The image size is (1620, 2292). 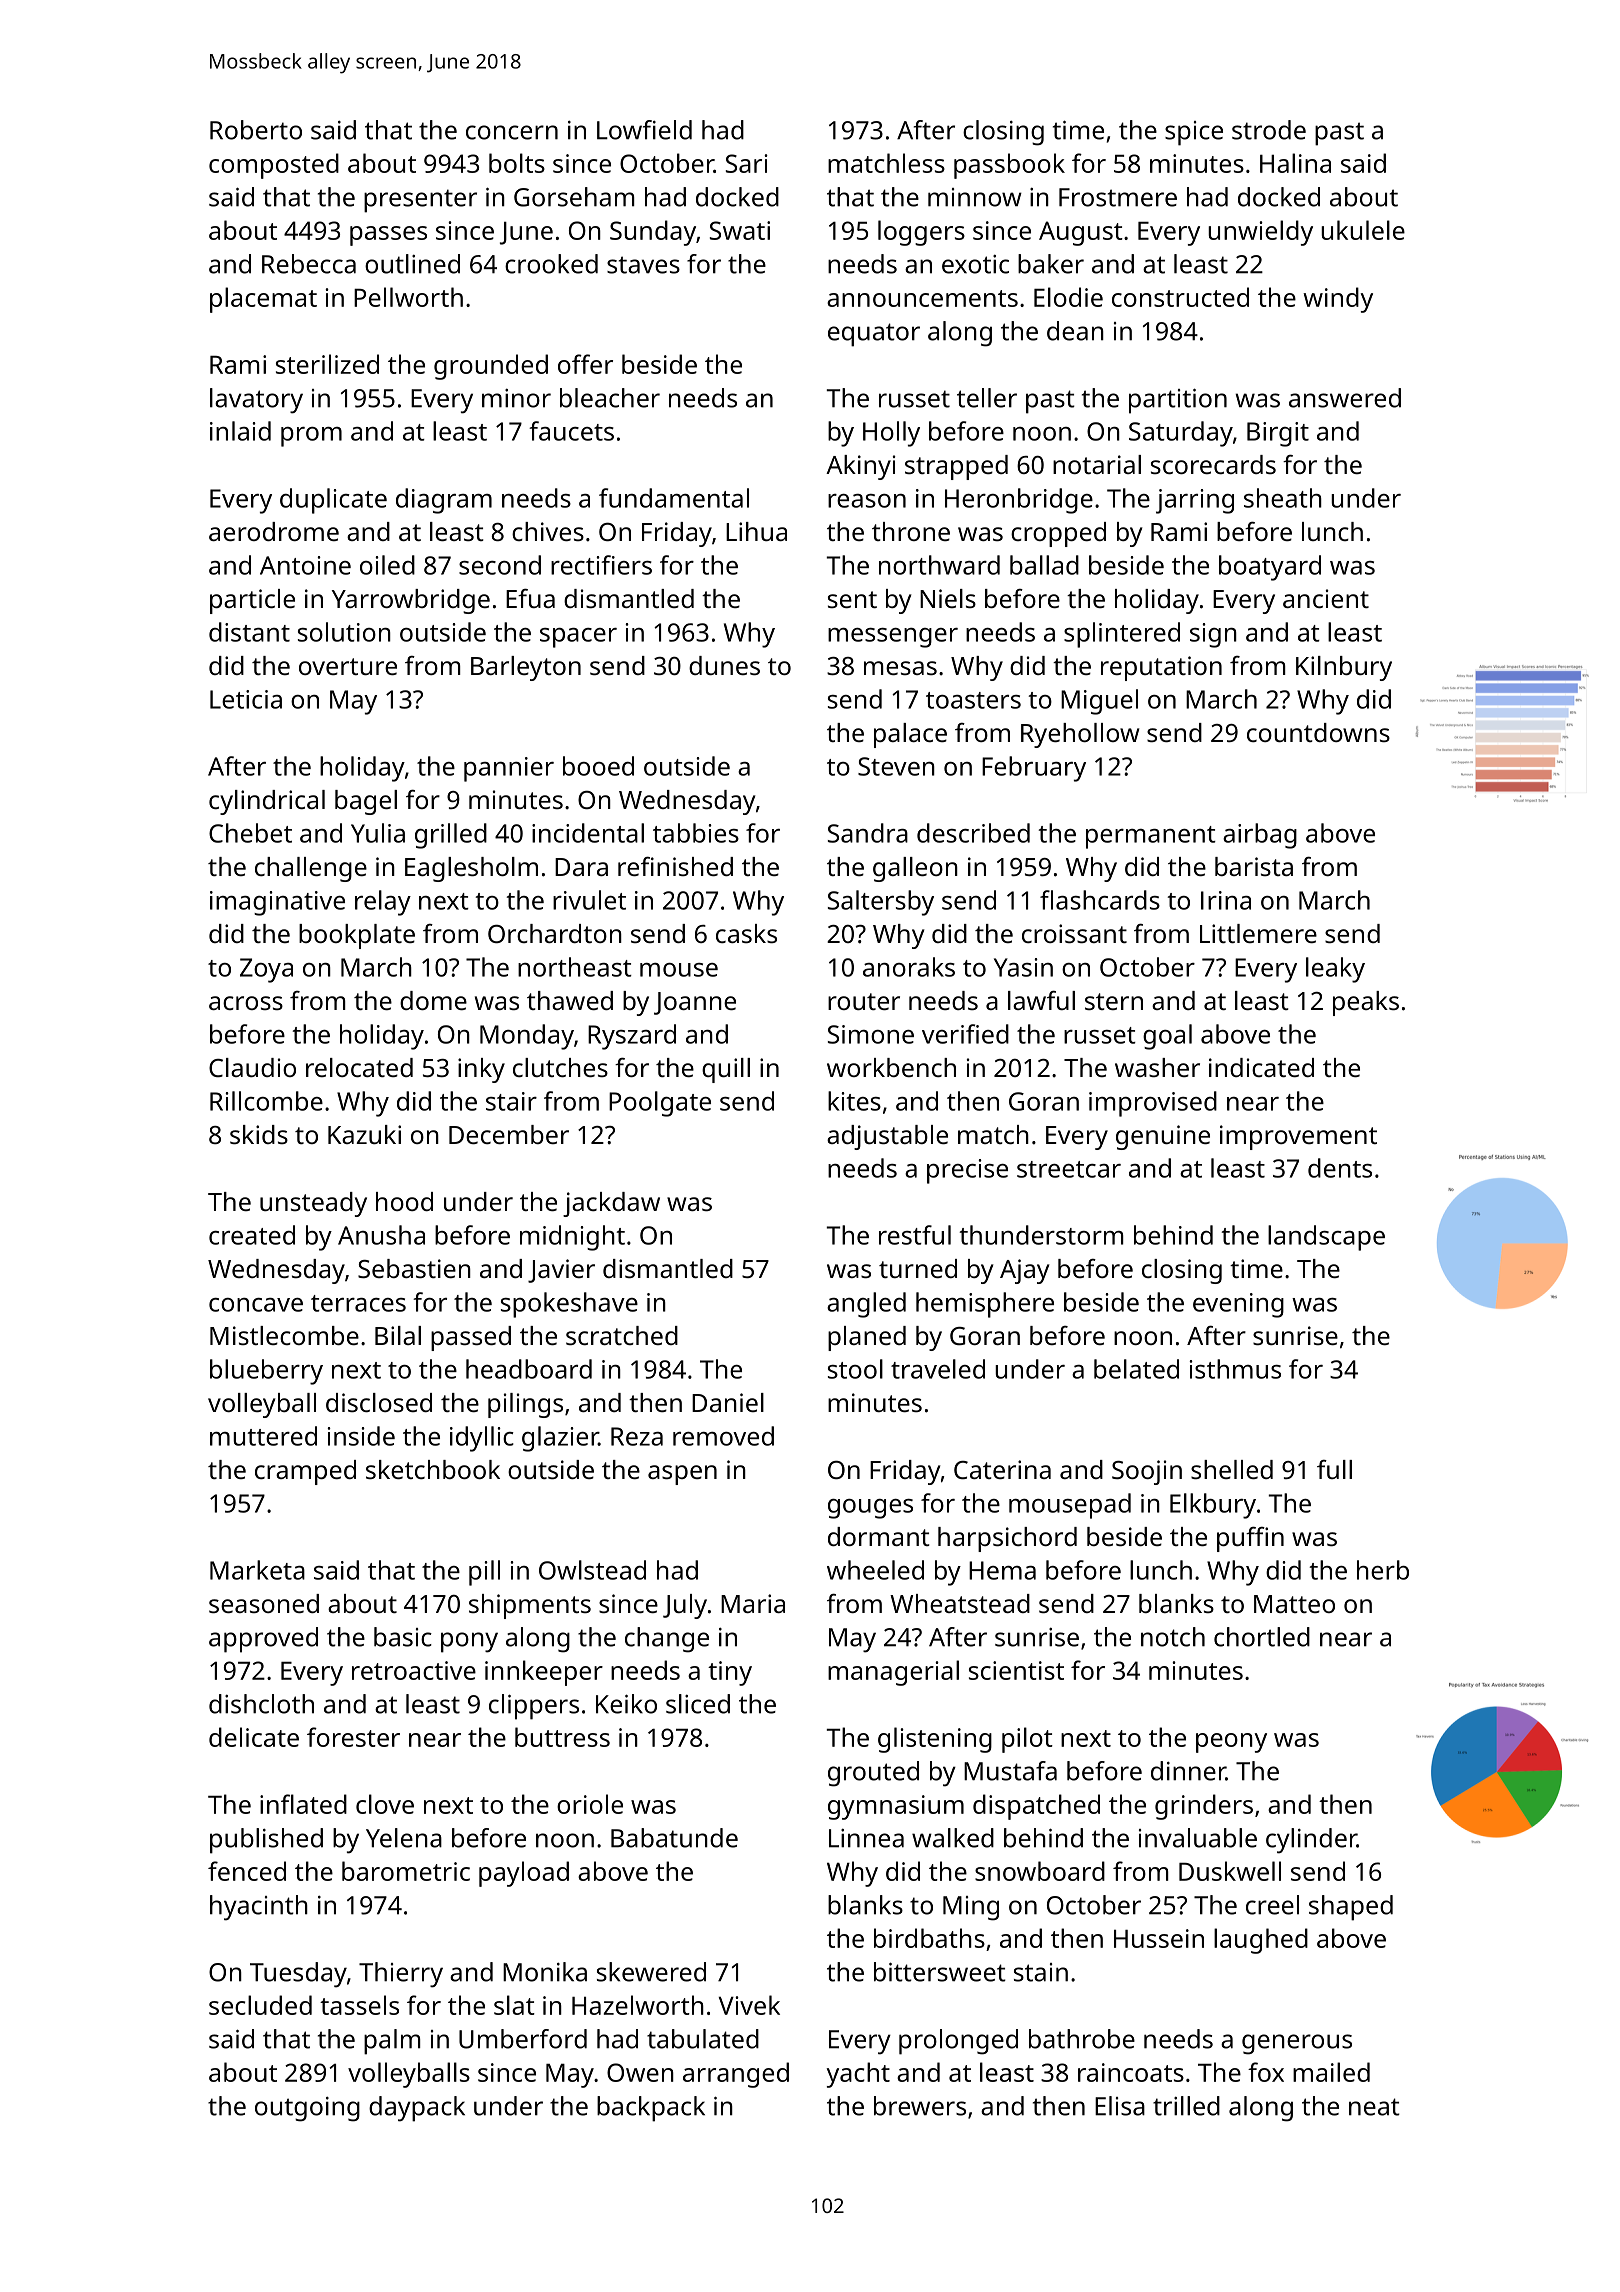 What do you see at coordinates (644, 130) in the screenshot?
I see `Lowfield` at bounding box center [644, 130].
